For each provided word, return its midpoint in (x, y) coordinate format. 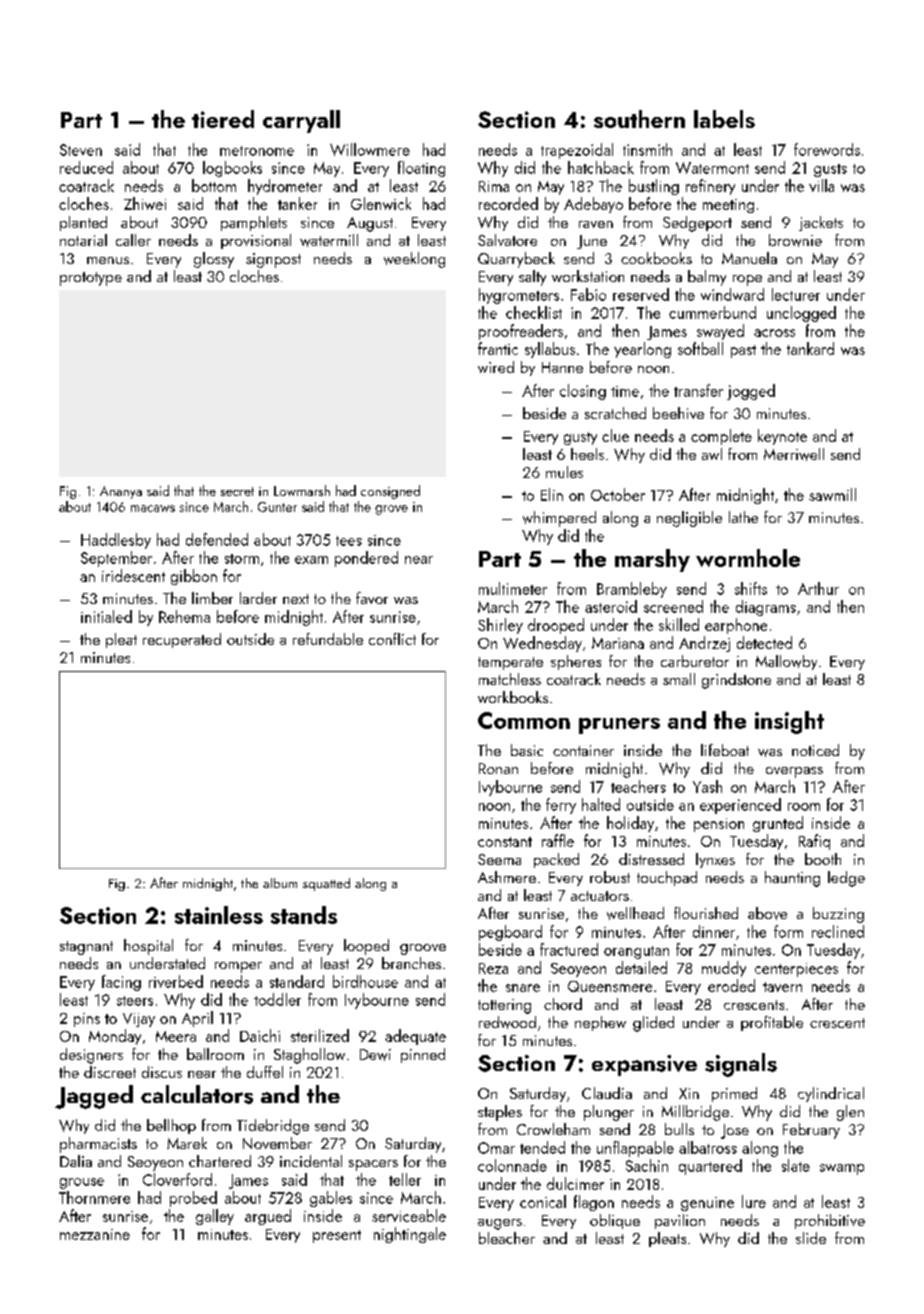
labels (724, 119)
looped (366, 947)
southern (639, 119)
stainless (219, 915)
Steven (81, 150)
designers (91, 1056)
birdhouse (365, 981)
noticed (815, 750)
